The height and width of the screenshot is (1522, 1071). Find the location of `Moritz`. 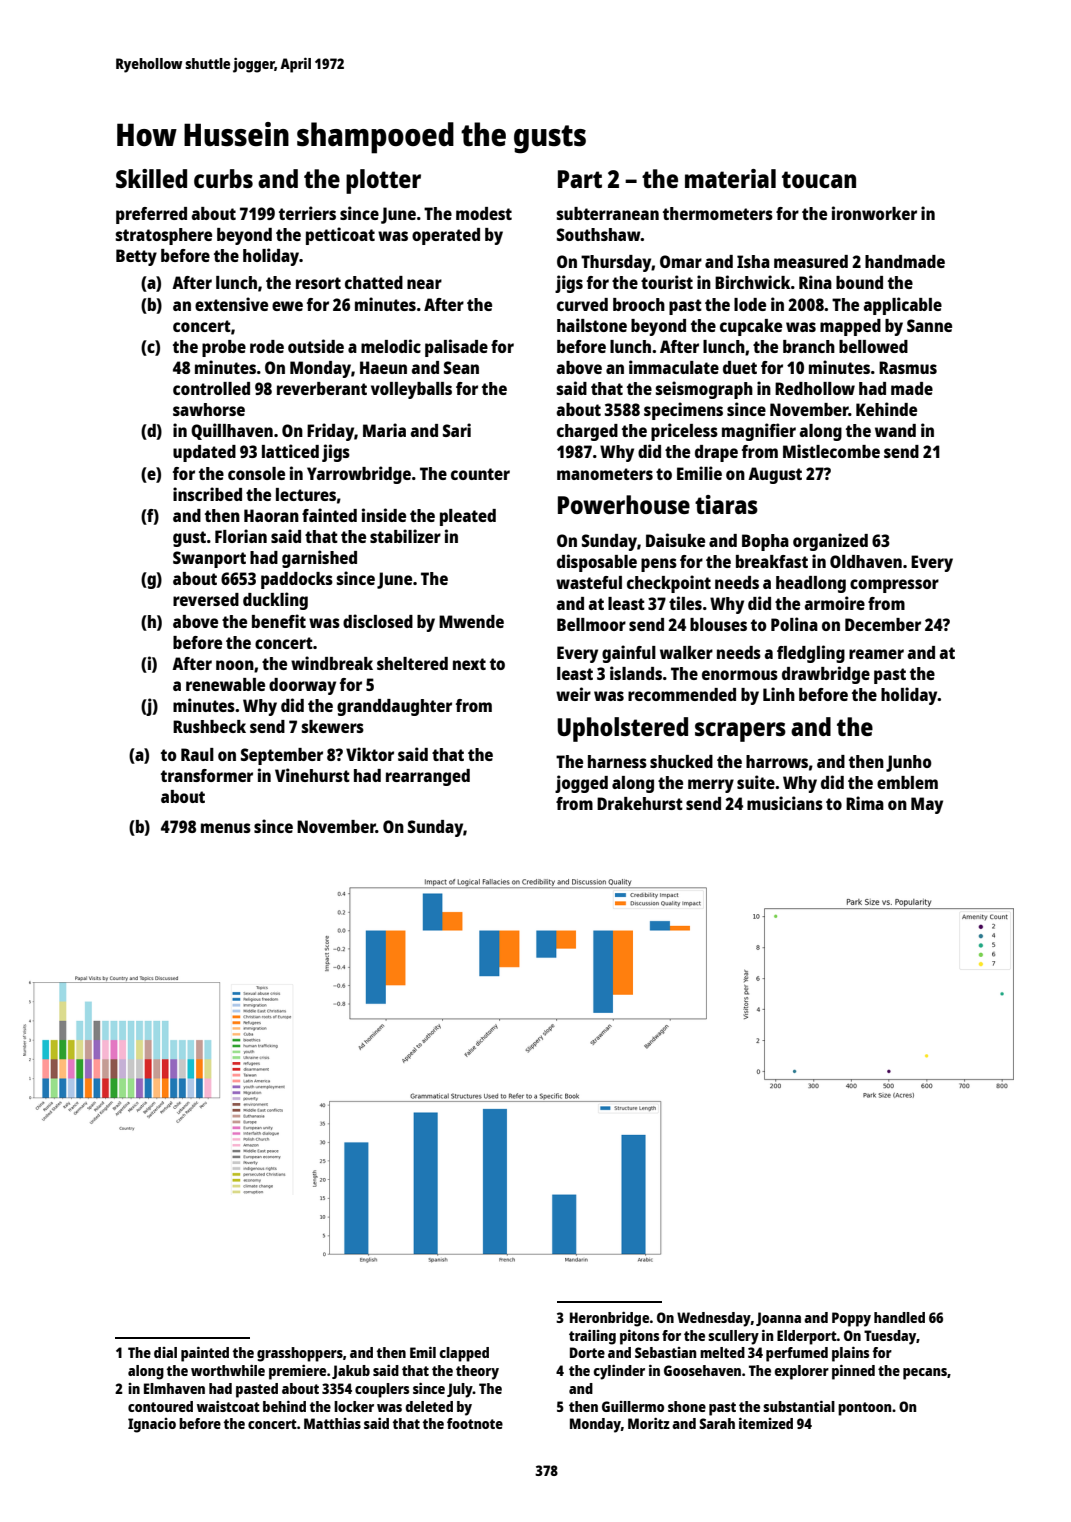

Moritz is located at coordinates (649, 1423).
